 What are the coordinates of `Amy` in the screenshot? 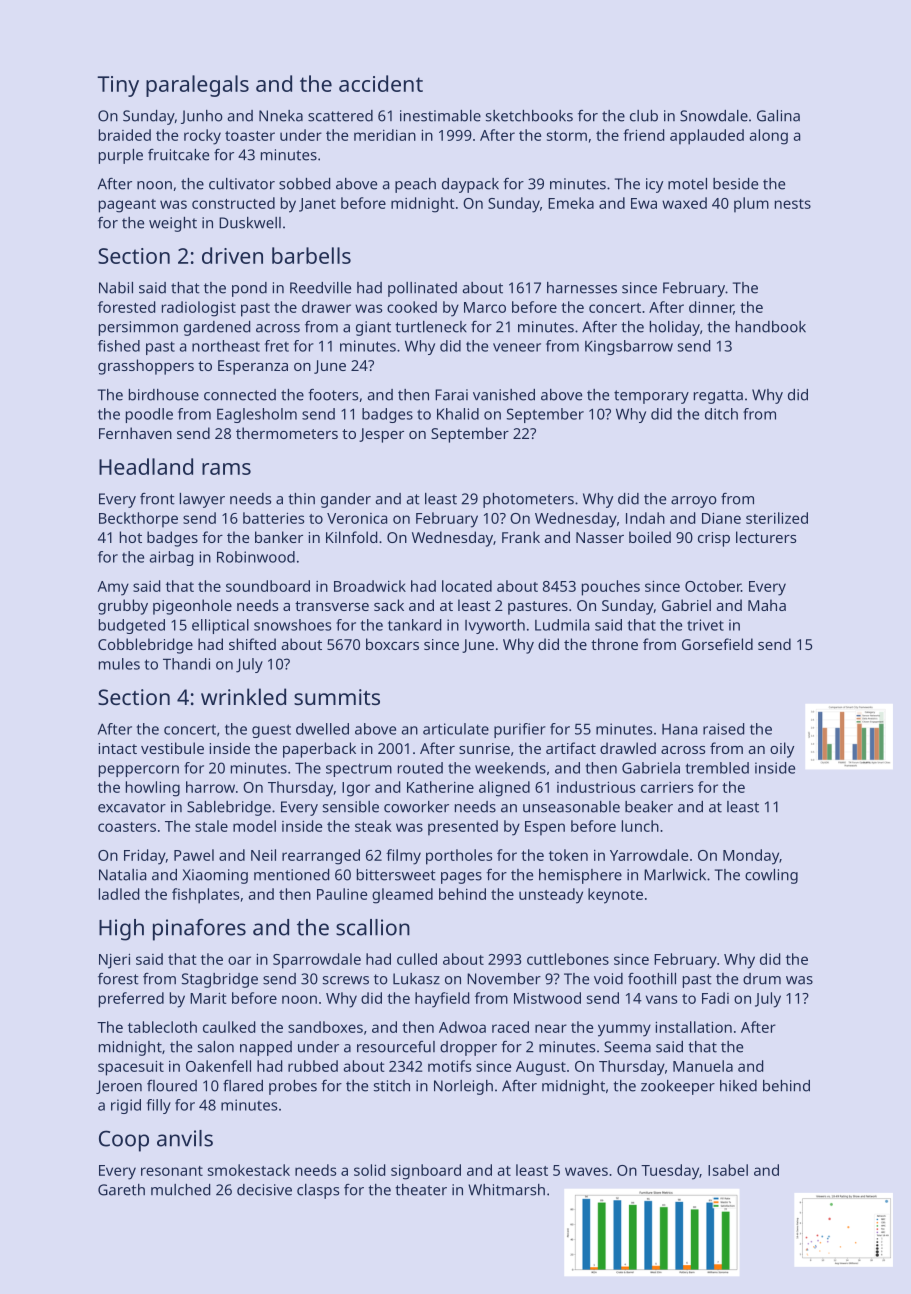 It's located at (113, 588).
